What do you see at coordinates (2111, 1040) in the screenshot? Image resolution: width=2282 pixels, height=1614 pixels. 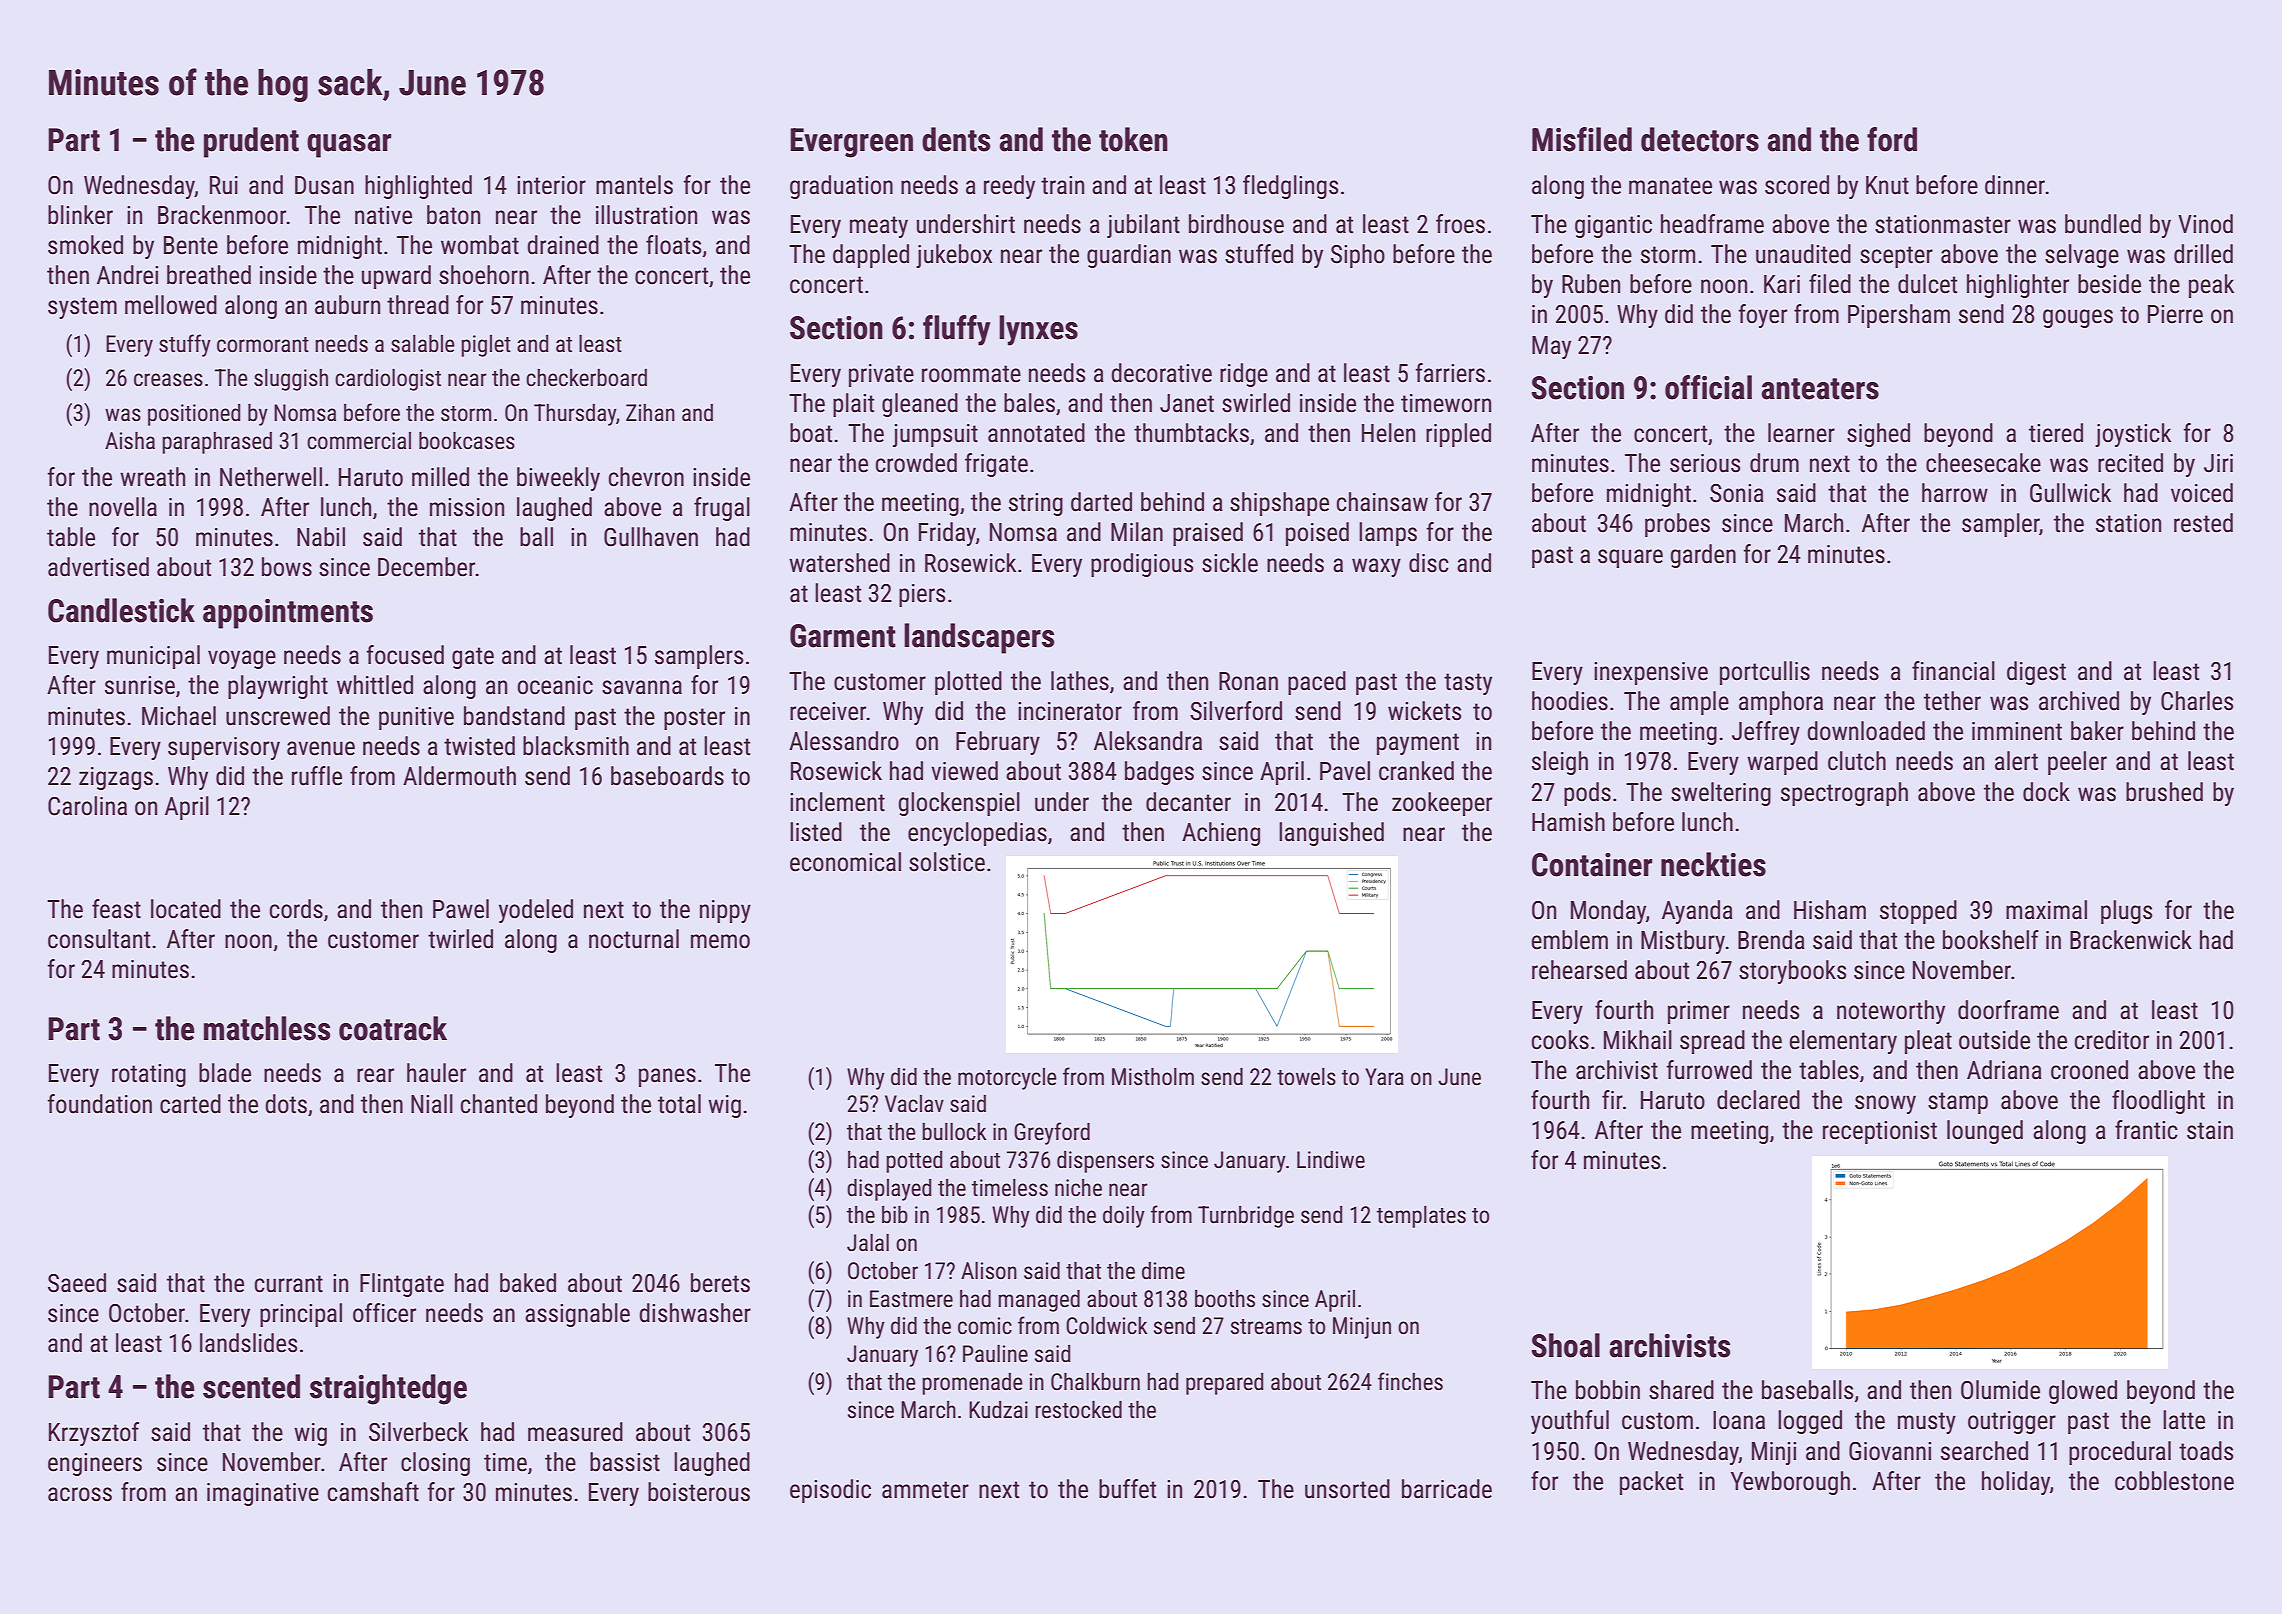 I see `creditor` at bounding box center [2111, 1040].
